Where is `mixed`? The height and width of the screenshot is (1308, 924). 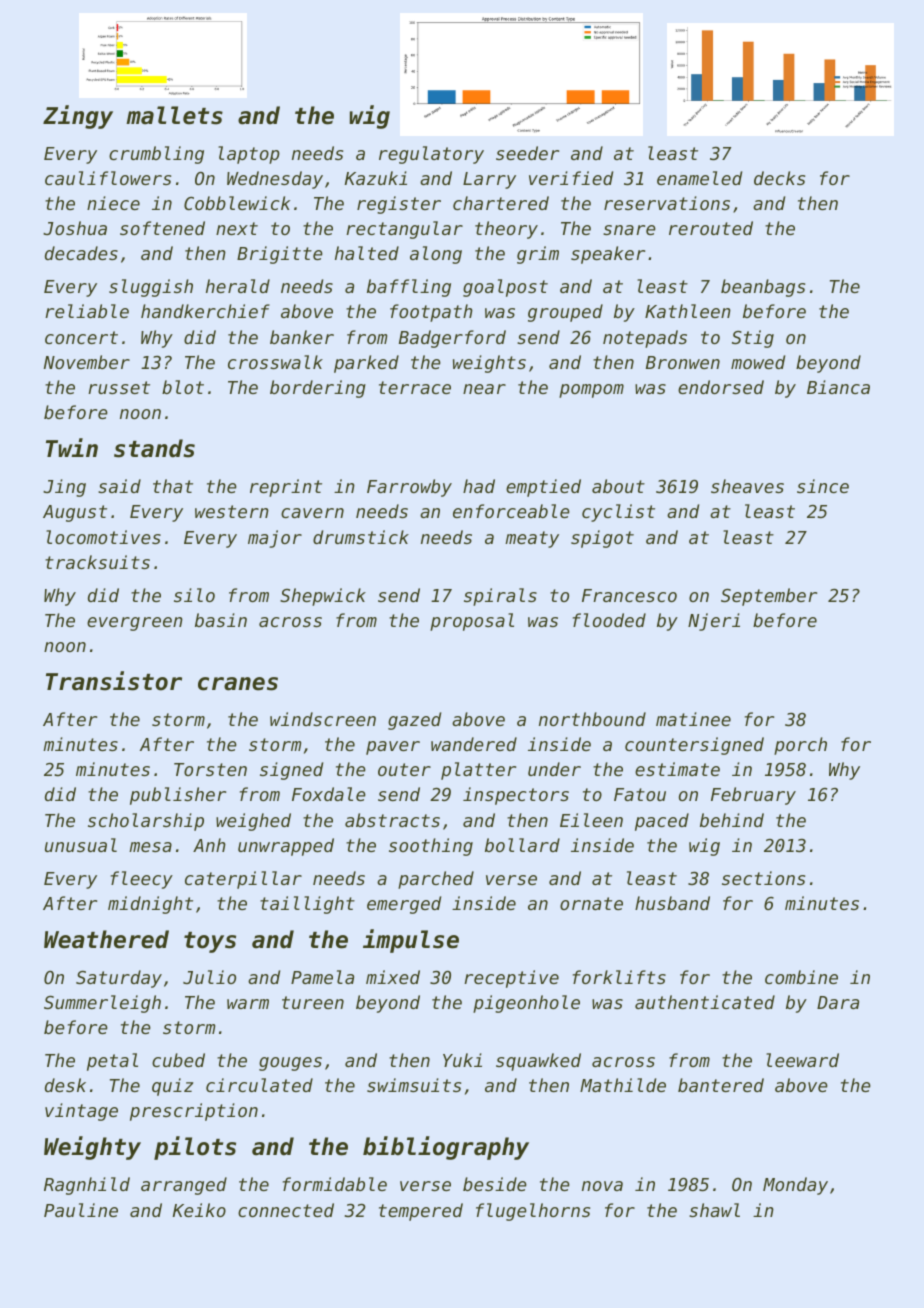 mixed is located at coordinates (393, 977).
